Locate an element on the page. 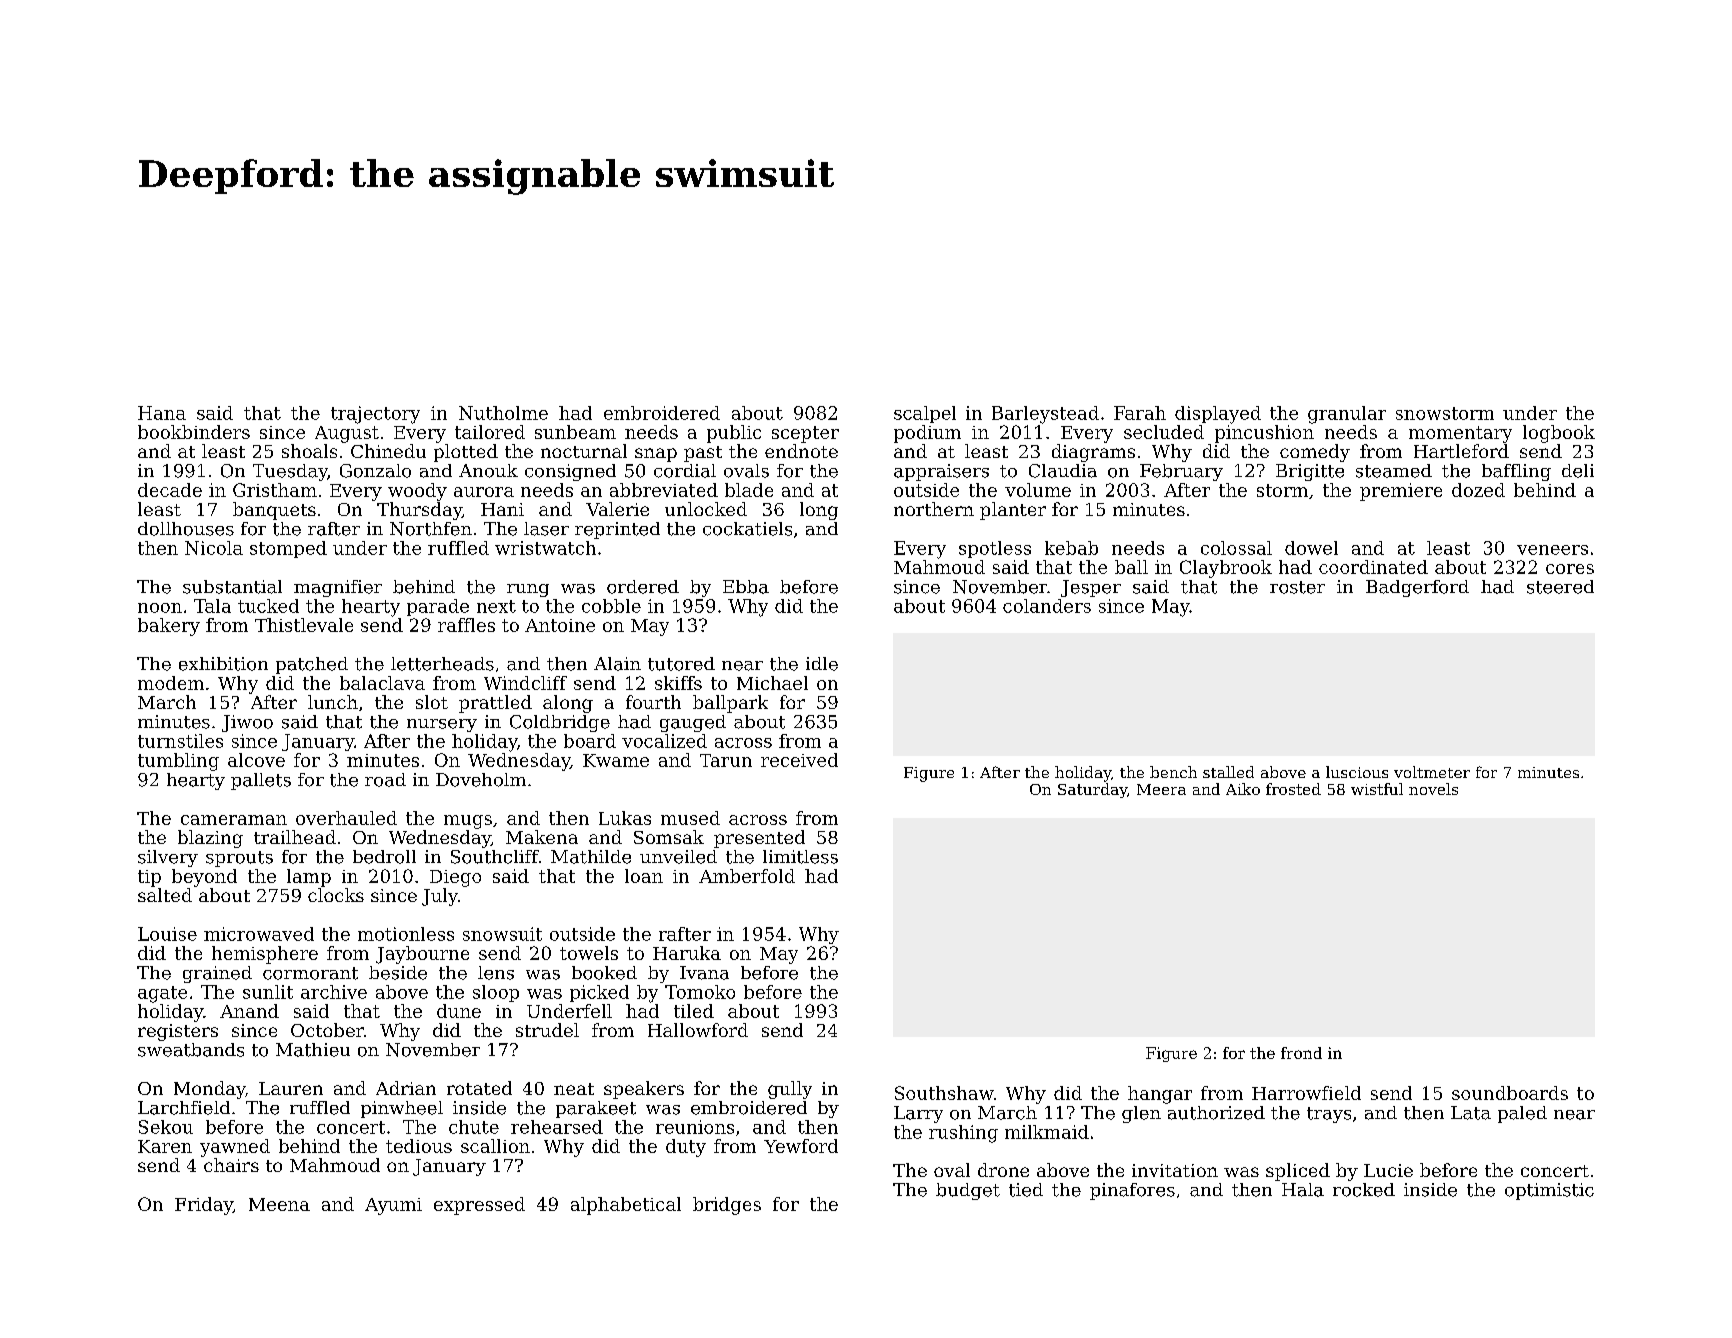  Doveholm is located at coordinates (481, 780).
